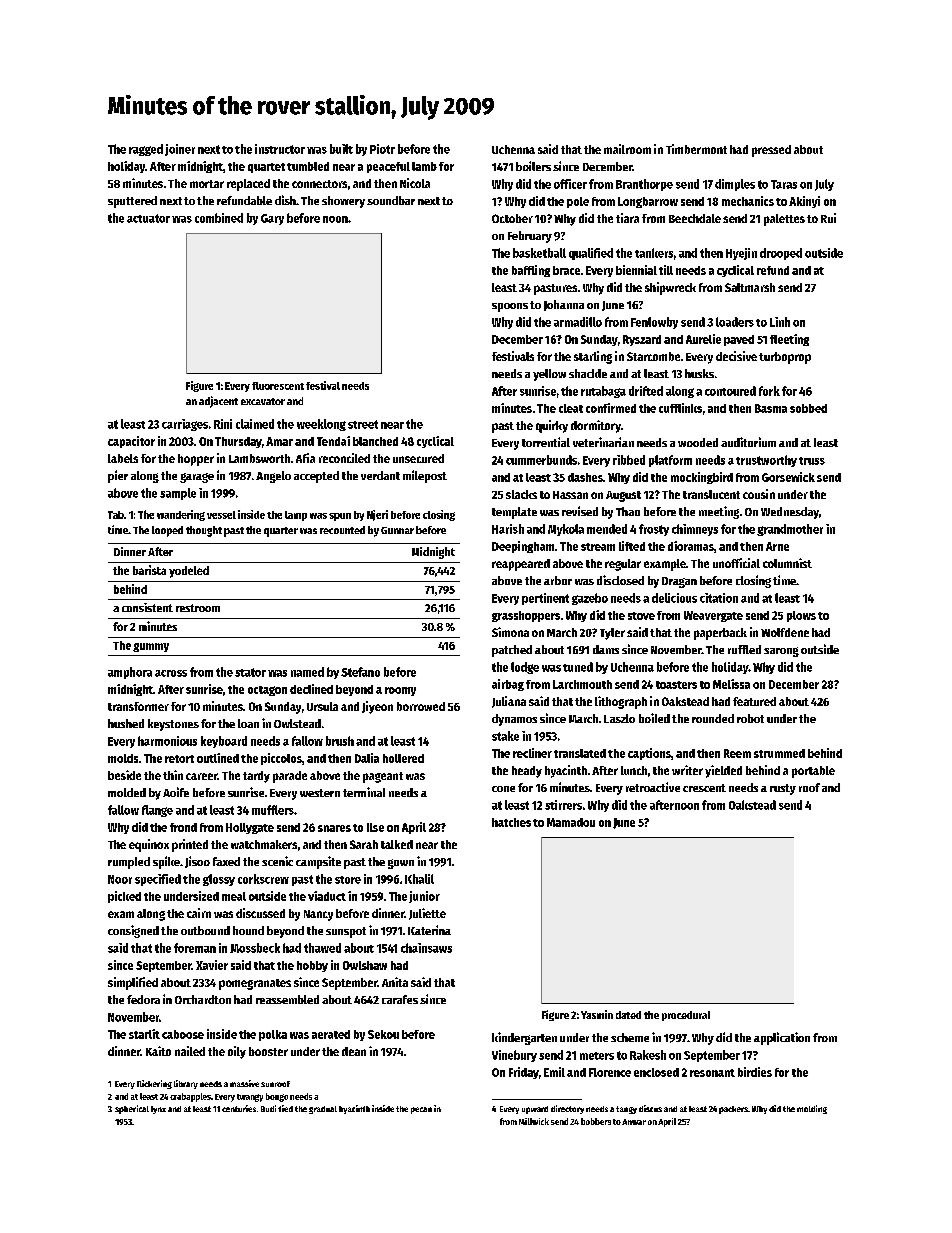  Describe the element at coordinates (281, 532) in the document. I see `quarter` at that location.
